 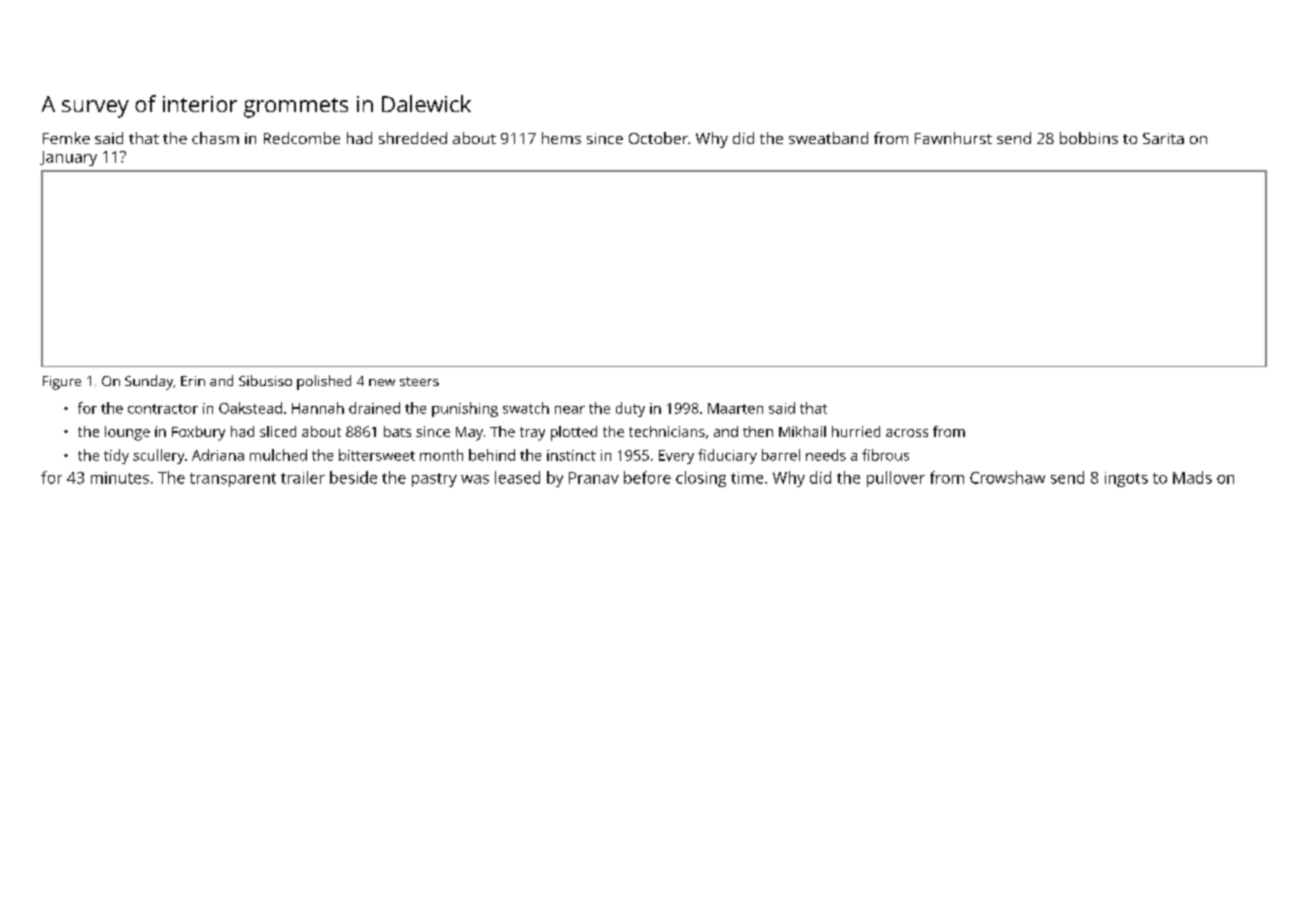 What do you see at coordinates (561, 138) in the screenshot?
I see `hems` at bounding box center [561, 138].
